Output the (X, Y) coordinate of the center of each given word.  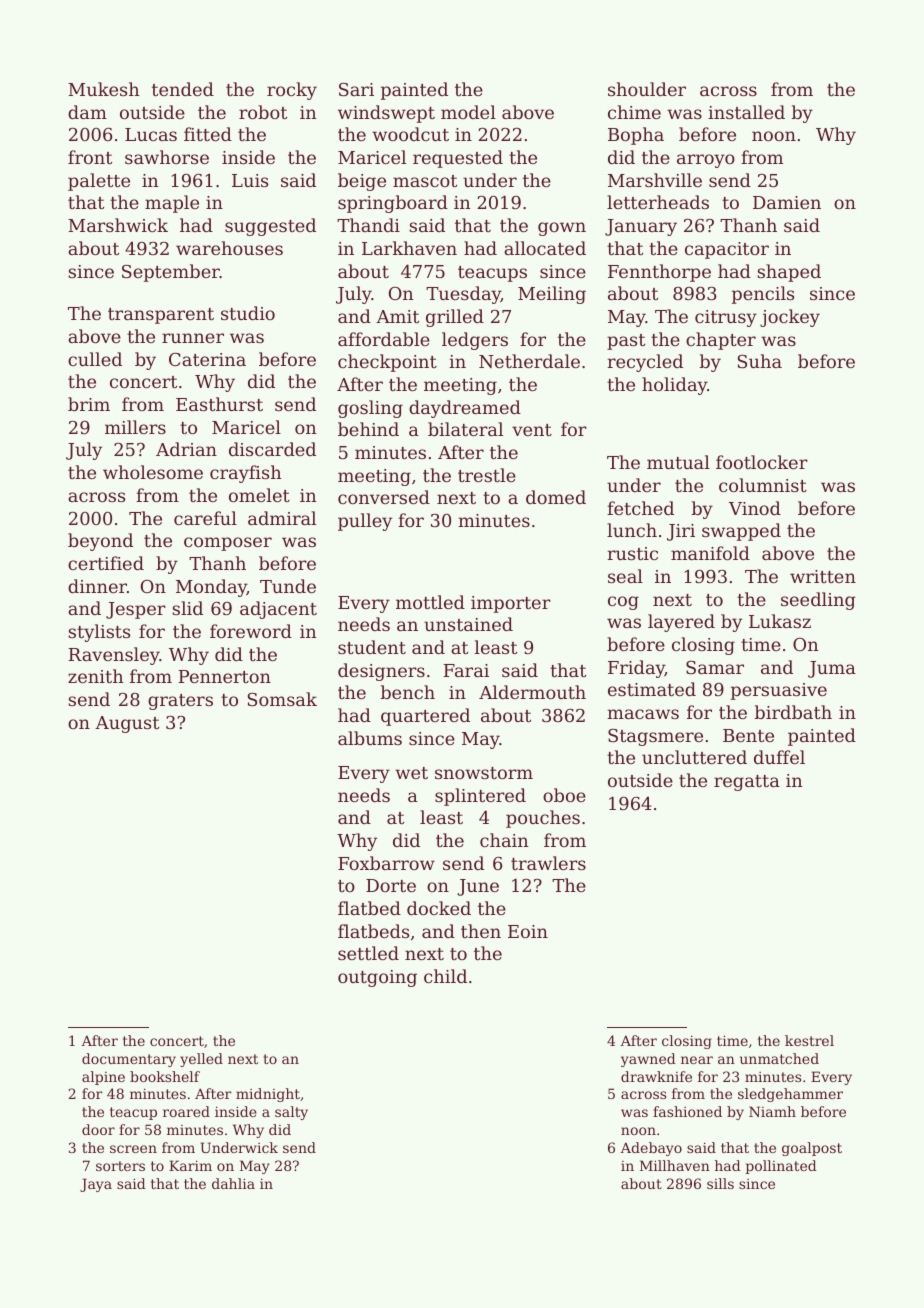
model (468, 112)
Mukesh (103, 89)
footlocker (762, 462)
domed (556, 497)
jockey (790, 318)
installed (746, 112)
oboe (564, 795)
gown (562, 229)
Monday (211, 588)
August (127, 724)
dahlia (233, 1183)
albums (370, 738)
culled (95, 359)
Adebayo (651, 1149)
